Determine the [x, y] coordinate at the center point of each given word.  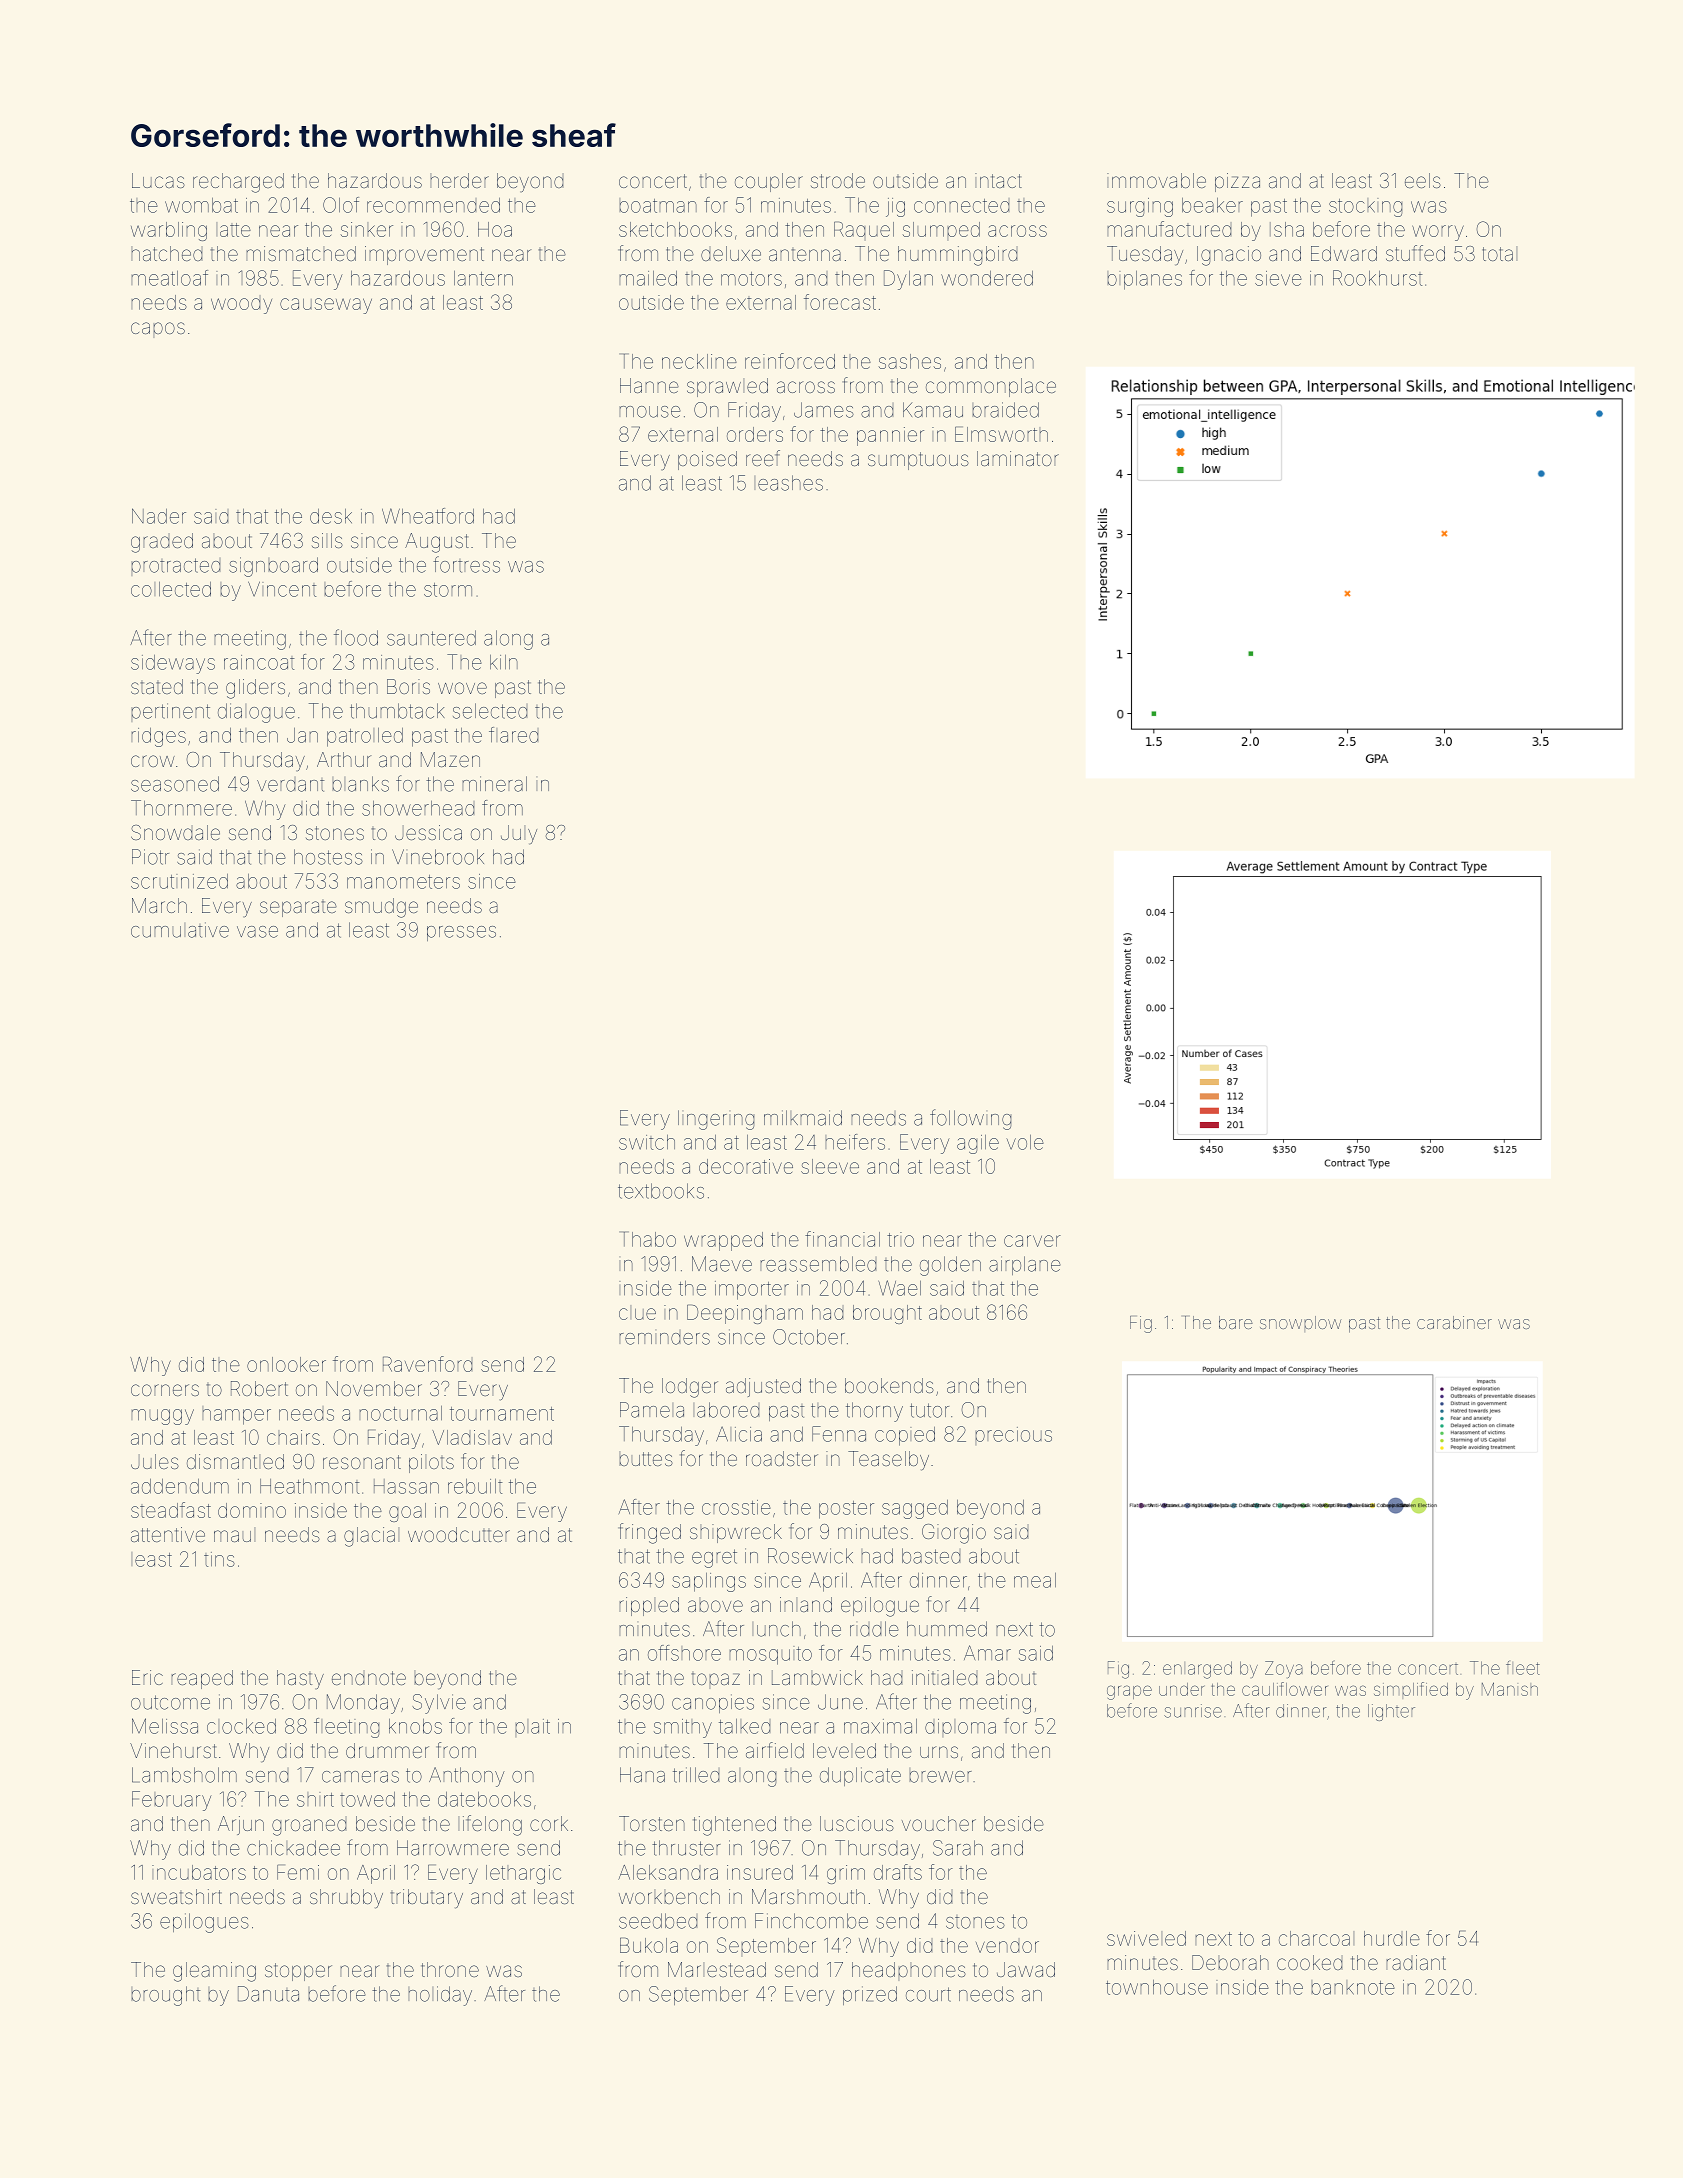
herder [459, 180]
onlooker [286, 1364]
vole [1025, 1142]
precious [1013, 1436]
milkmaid [803, 1118]
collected [171, 589]
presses [461, 933]
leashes [788, 483]
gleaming [214, 1972]
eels [1423, 180]
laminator [1018, 458]
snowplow [1300, 1324]
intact [998, 180]
